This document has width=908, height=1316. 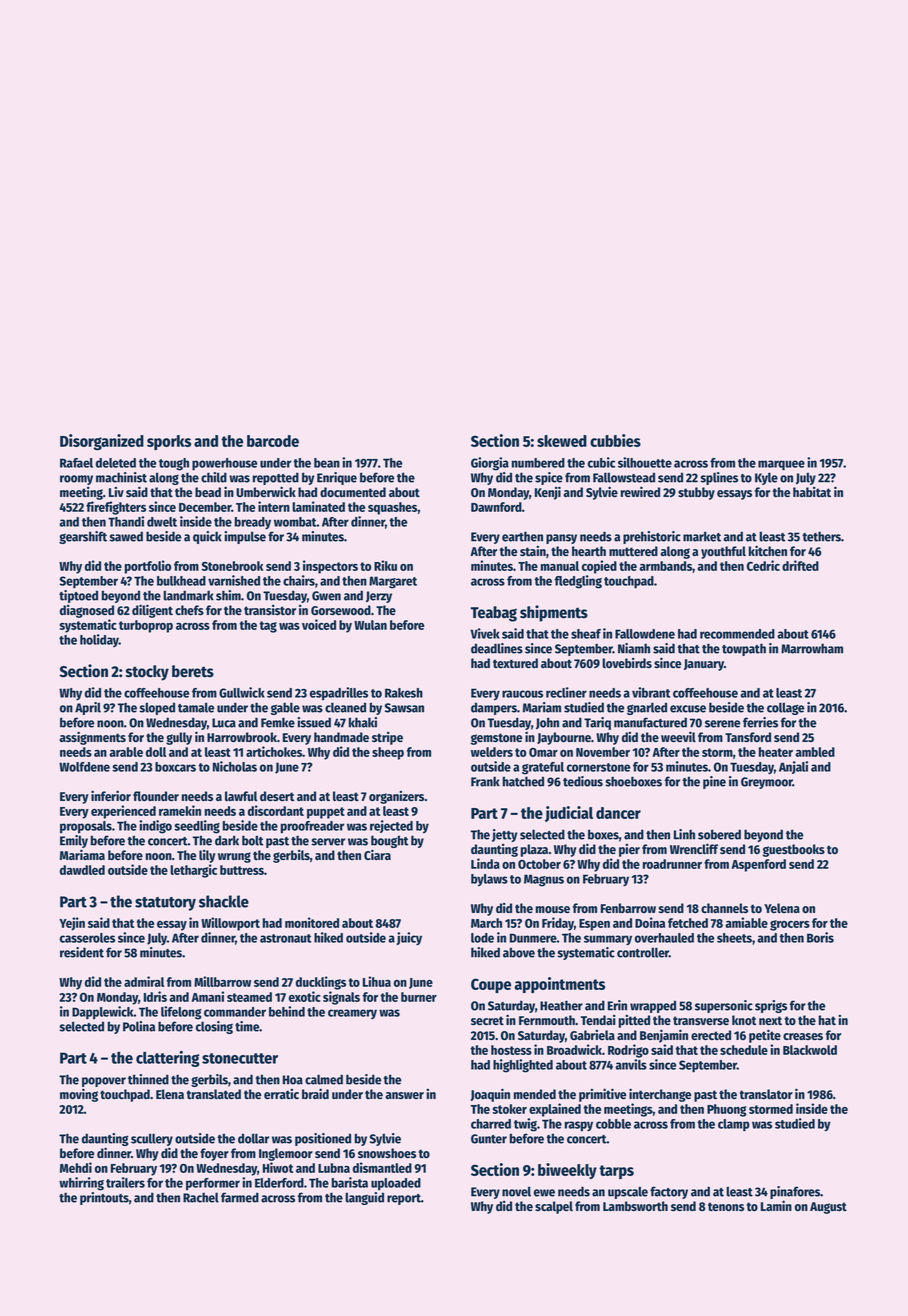 I want to click on boxcars, so click(x=175, y=767).
